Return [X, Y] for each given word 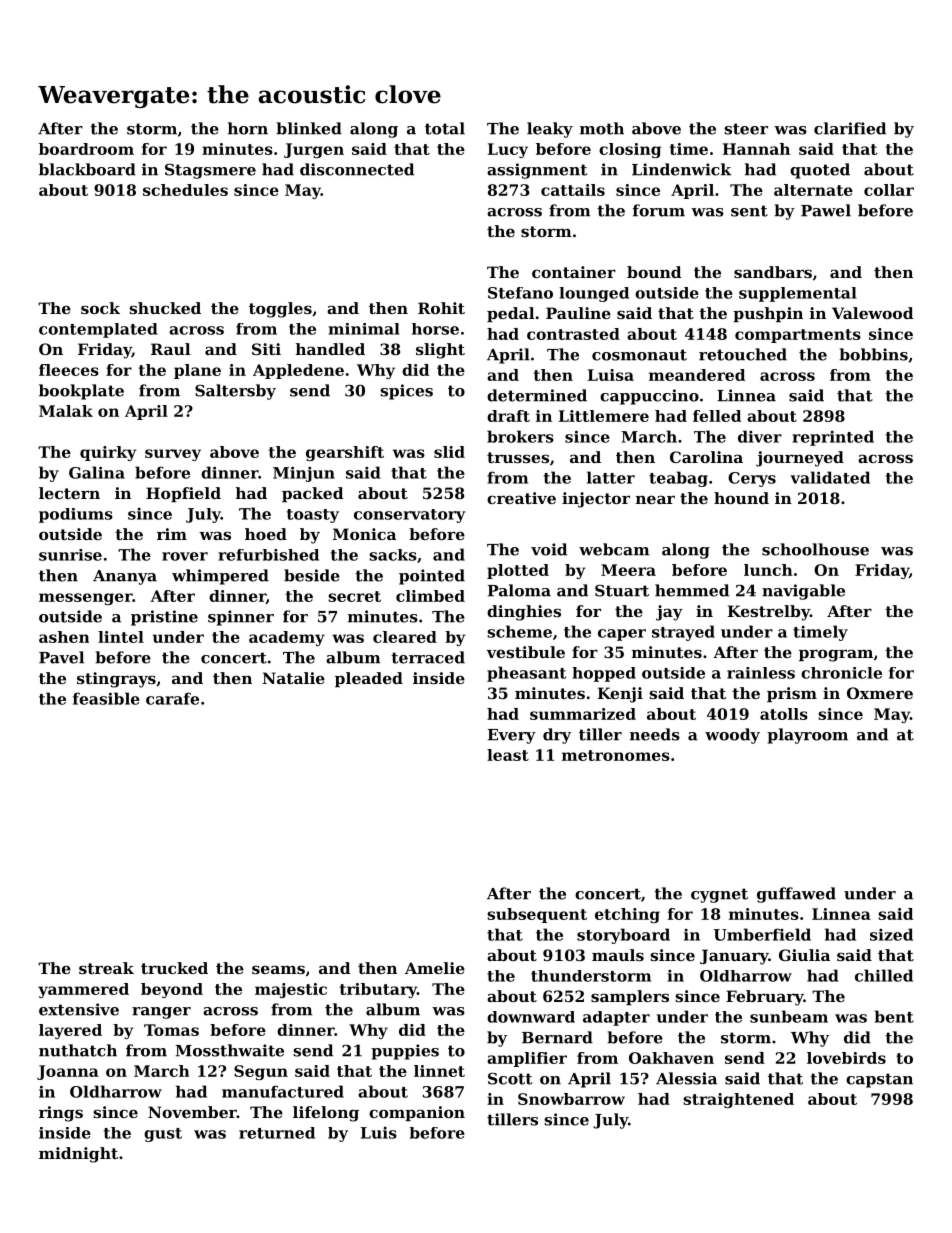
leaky [550, 130]
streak [106, 968]
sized [891, 934]
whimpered [220, 577]
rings [61, 1114]
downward [531, 1017]
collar [889, 190]
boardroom [86, 149]
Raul [171, 349]
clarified [850, 128]
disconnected [357, 169]
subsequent [537, 915]
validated [830, 477]
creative [521, 498]
